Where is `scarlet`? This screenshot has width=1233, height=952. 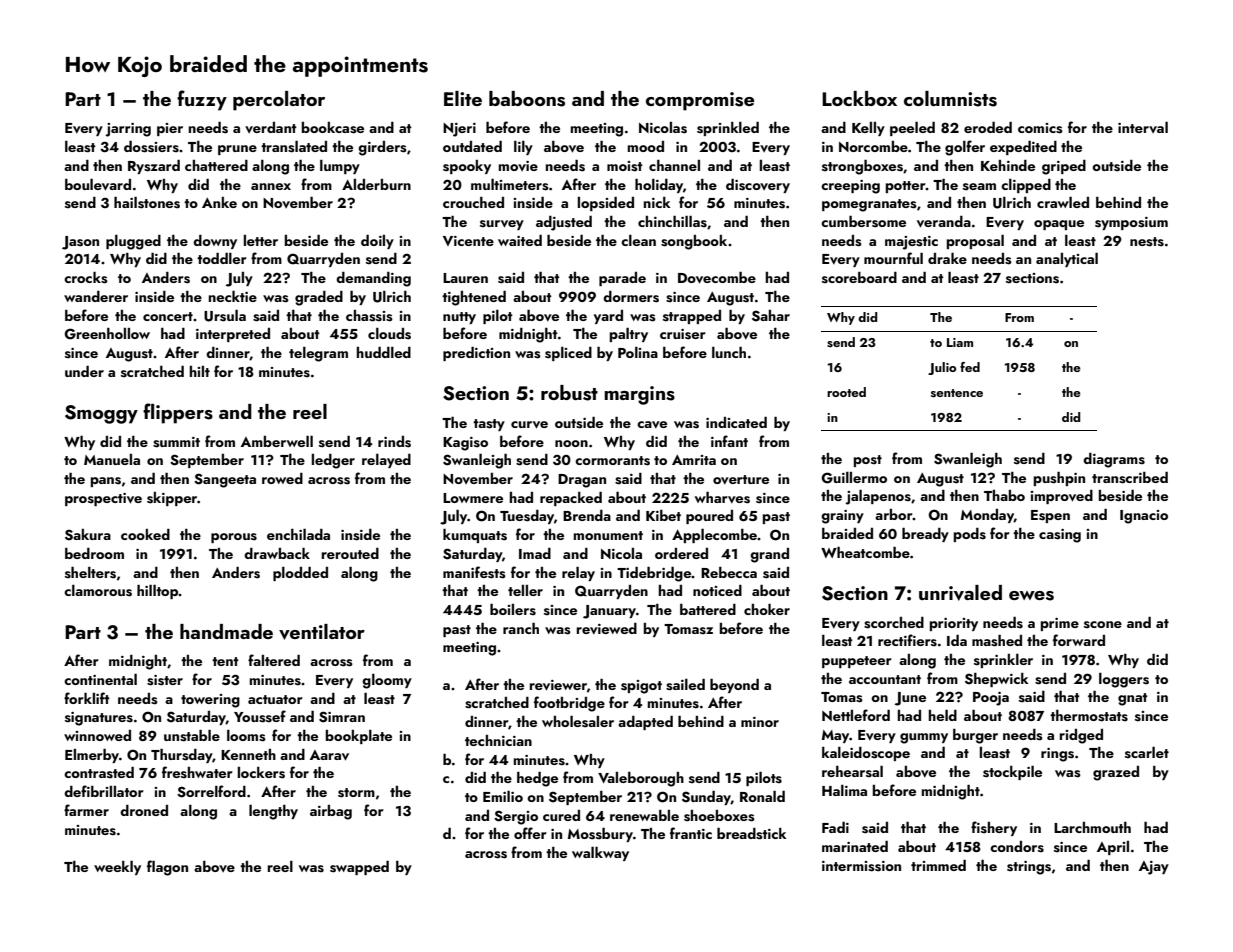
scarlet is located at coordinates (1147, 753).
